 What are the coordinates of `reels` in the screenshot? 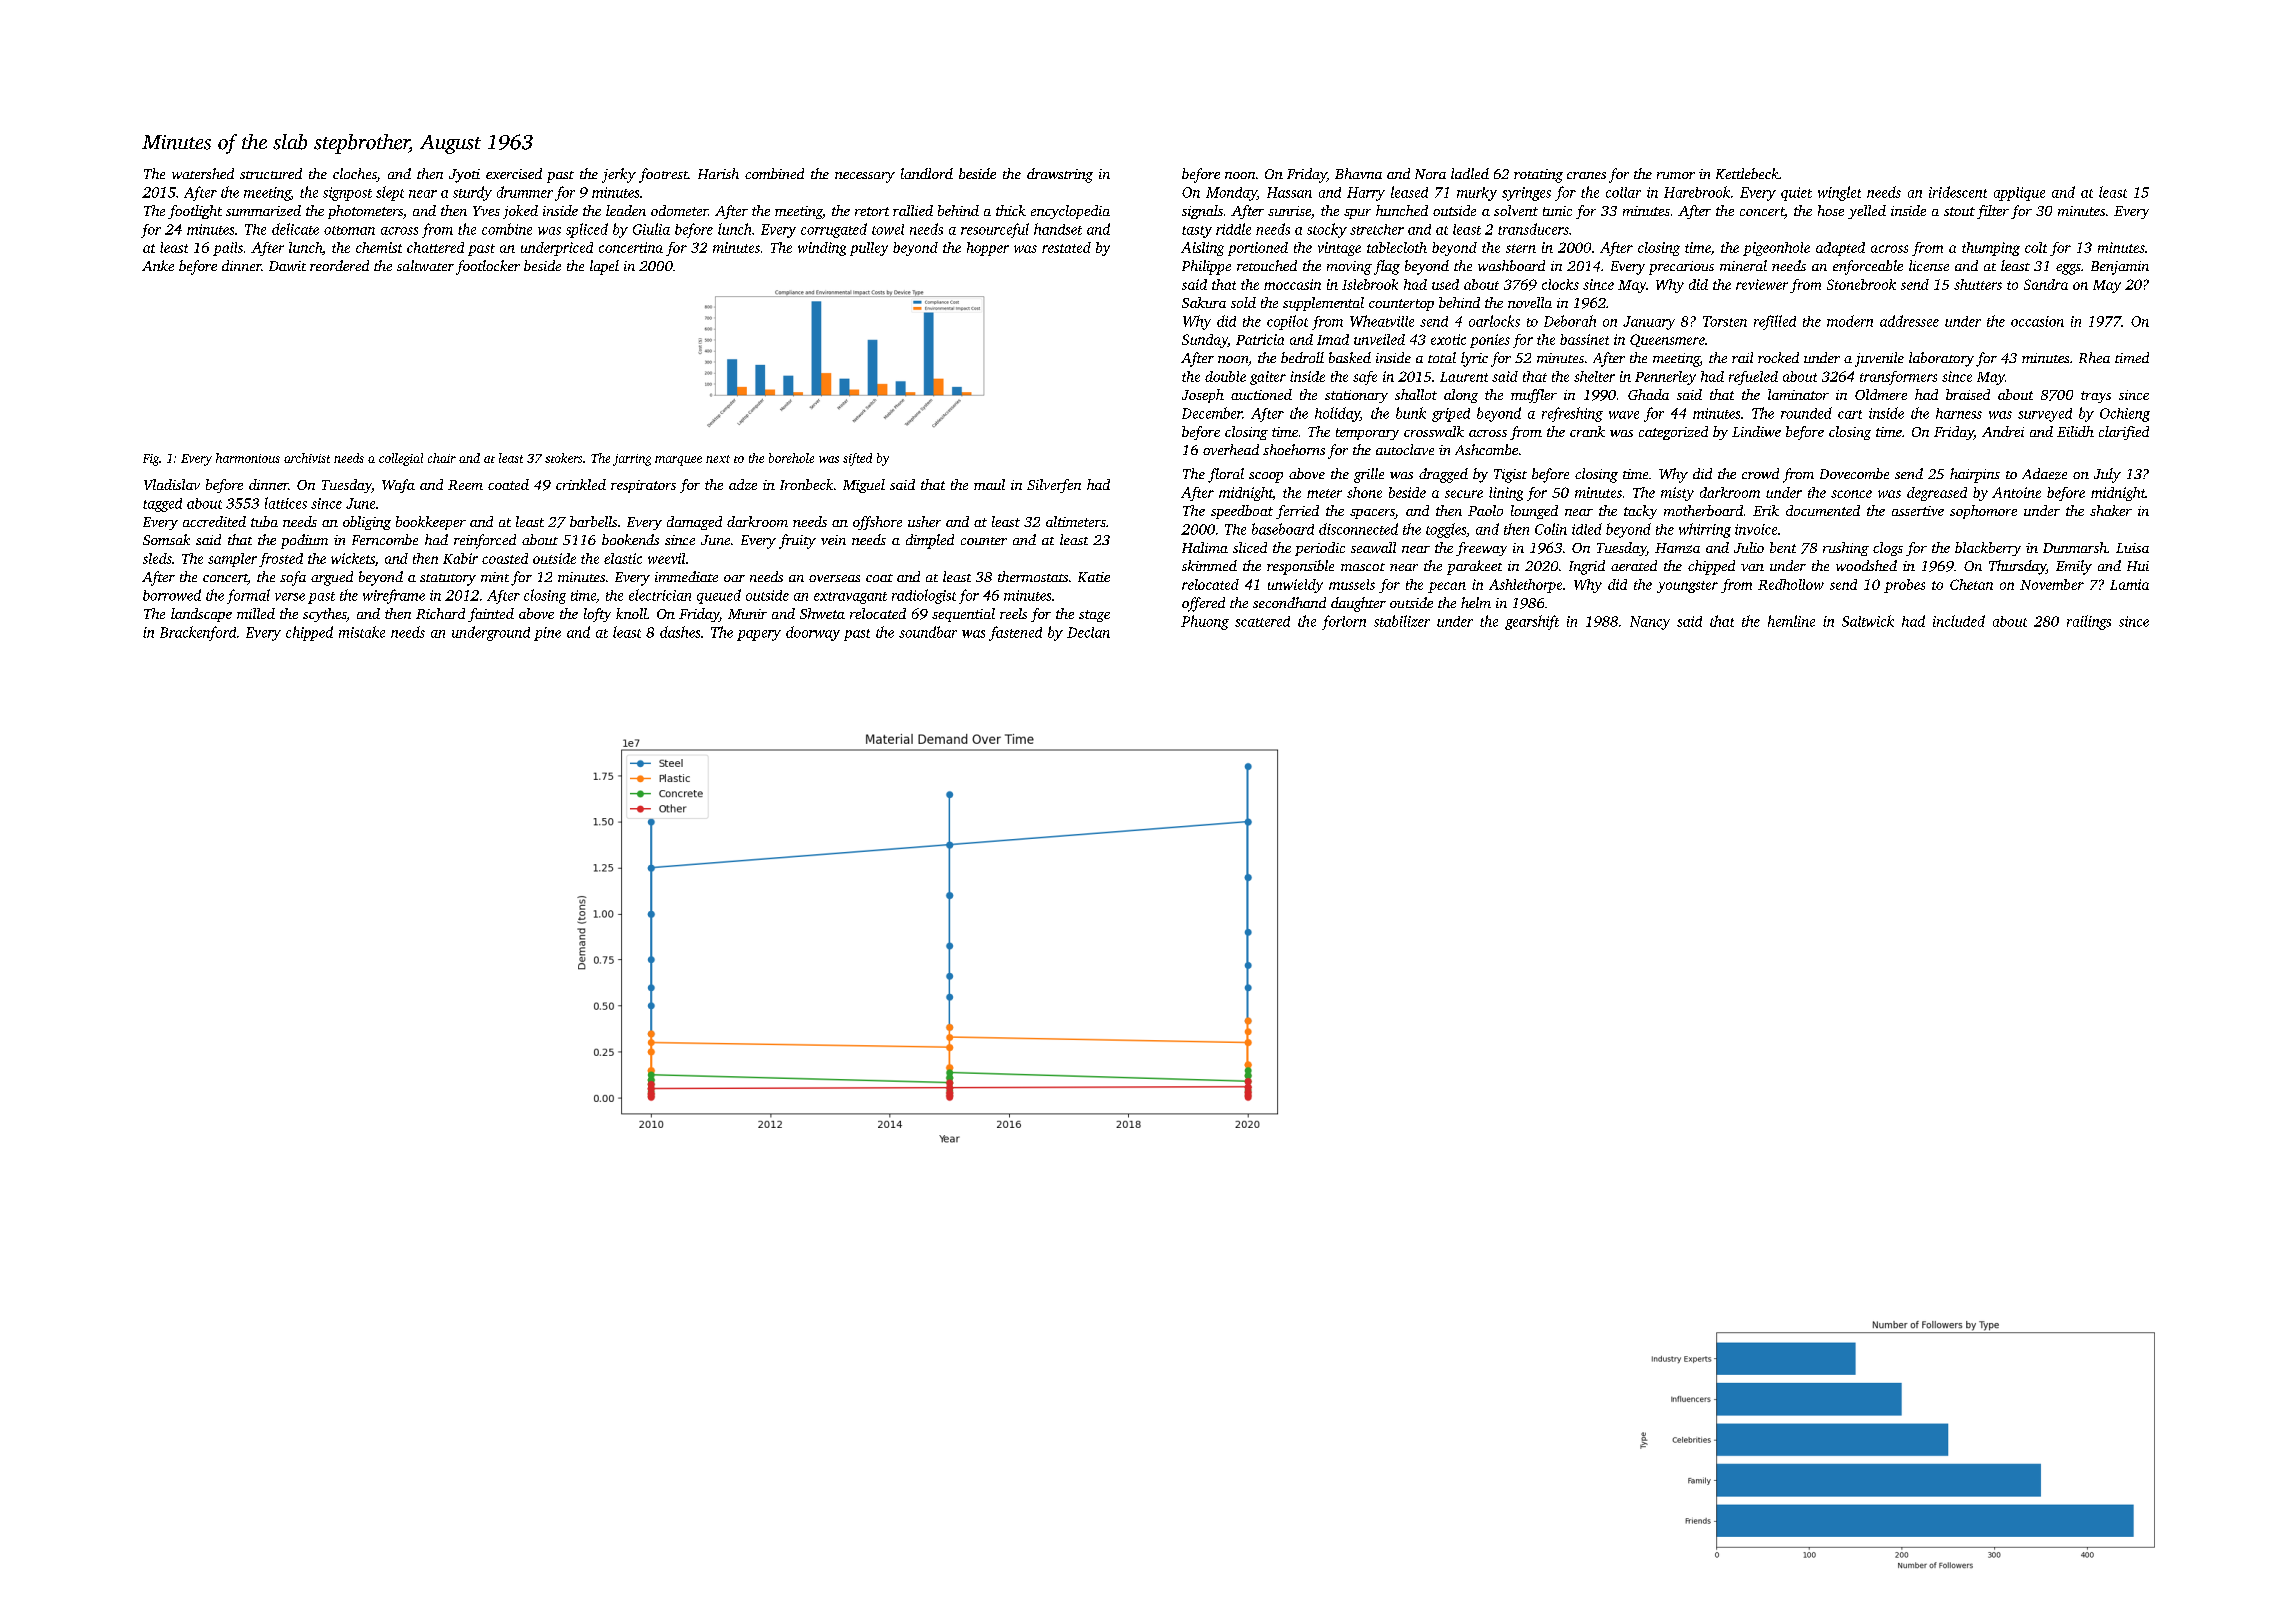 It's located at (1013, 613).
